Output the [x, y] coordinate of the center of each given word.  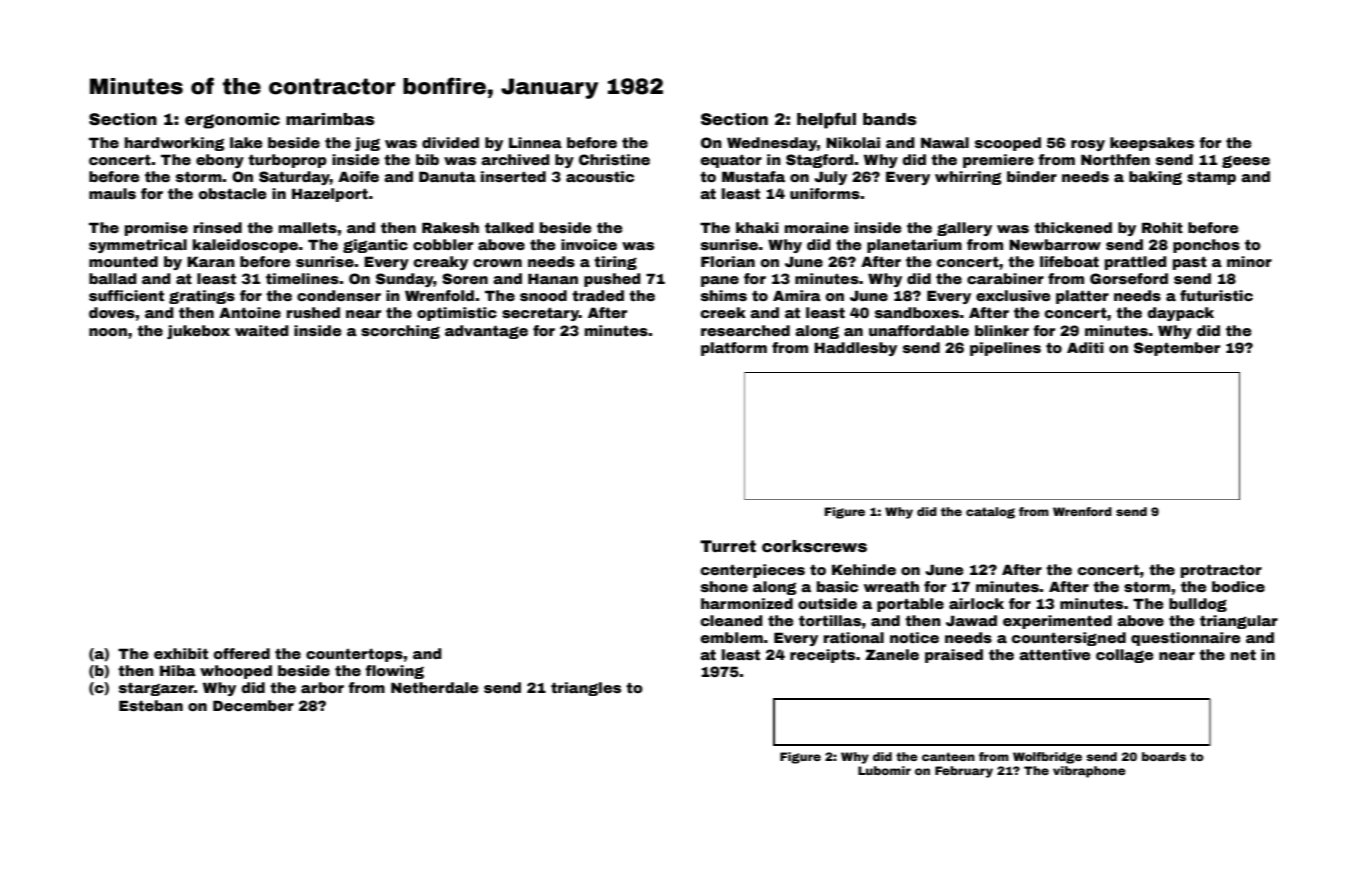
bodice [1238, 586]
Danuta [447, 176]
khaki [757, 227]
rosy [1088, 145]
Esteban [151, 705]
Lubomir [884, 770]
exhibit [181, 653]
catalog [990, 513]
